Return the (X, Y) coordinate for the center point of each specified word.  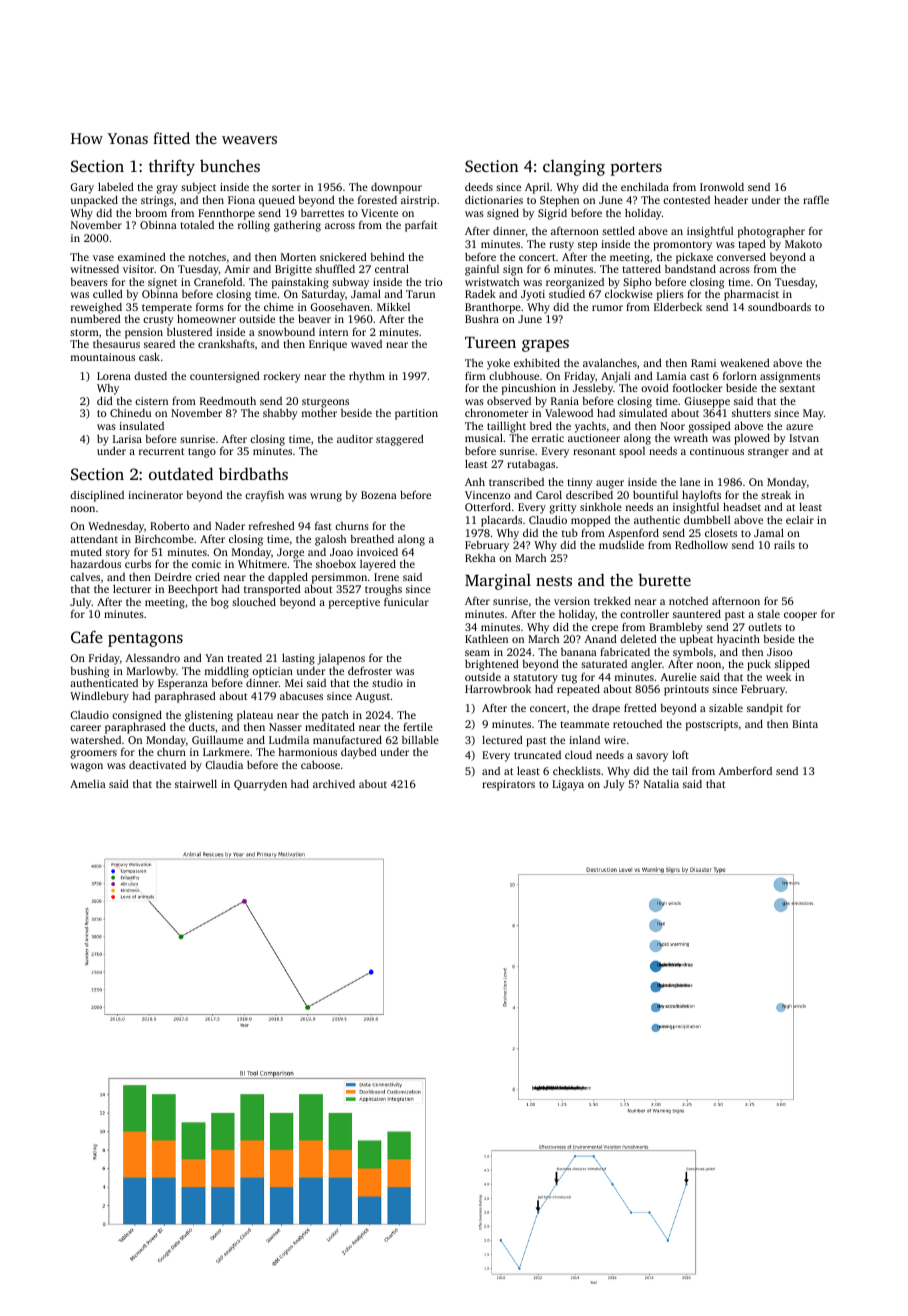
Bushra (482, 319)
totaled (197, 225)
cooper (800, 616)
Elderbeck (678, 306)
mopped (591, 521)
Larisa (127, 439)
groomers (94, 754)
